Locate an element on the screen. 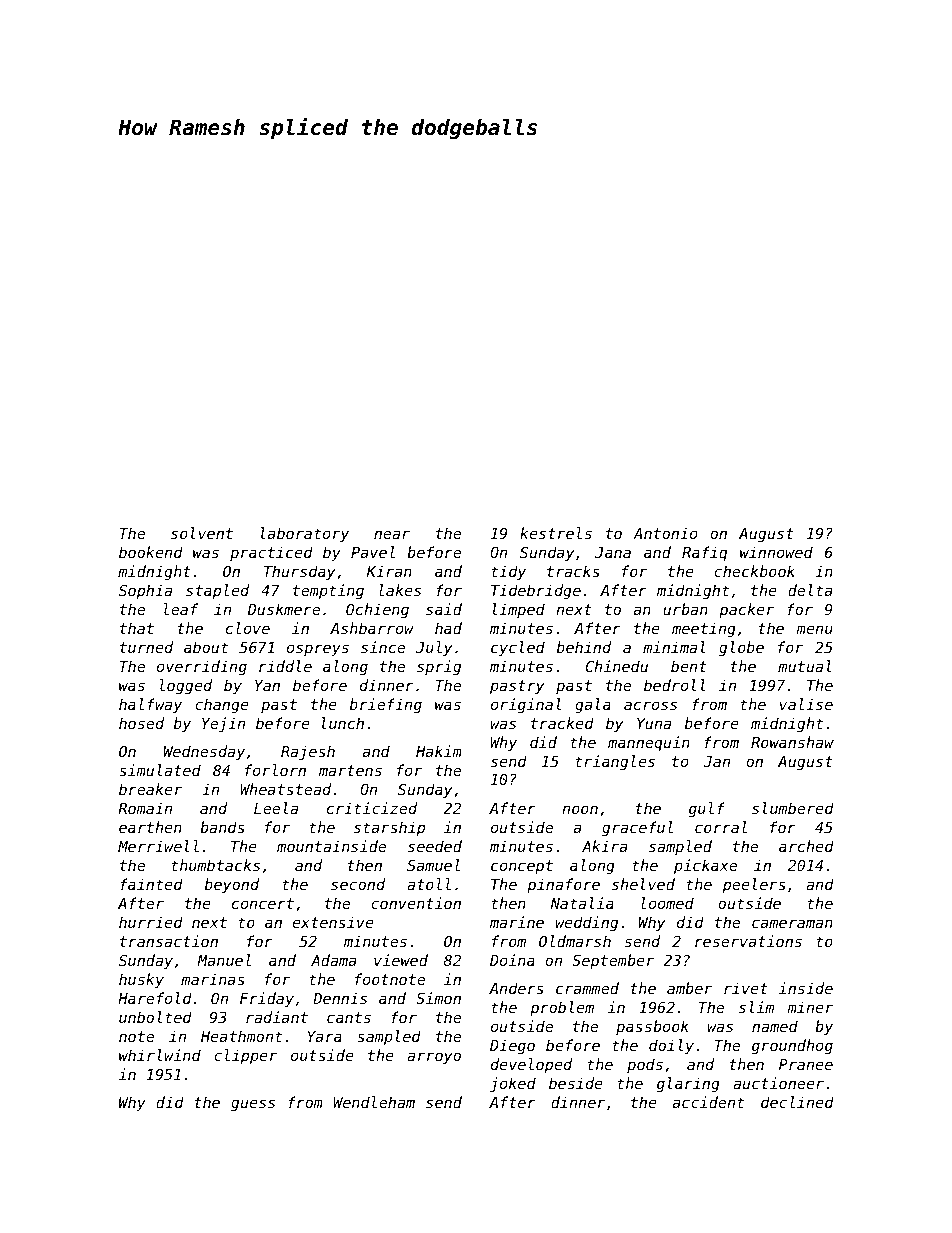 The width and height of the screenshot is (952, 1233). about is located at coordinates (206, 647).
